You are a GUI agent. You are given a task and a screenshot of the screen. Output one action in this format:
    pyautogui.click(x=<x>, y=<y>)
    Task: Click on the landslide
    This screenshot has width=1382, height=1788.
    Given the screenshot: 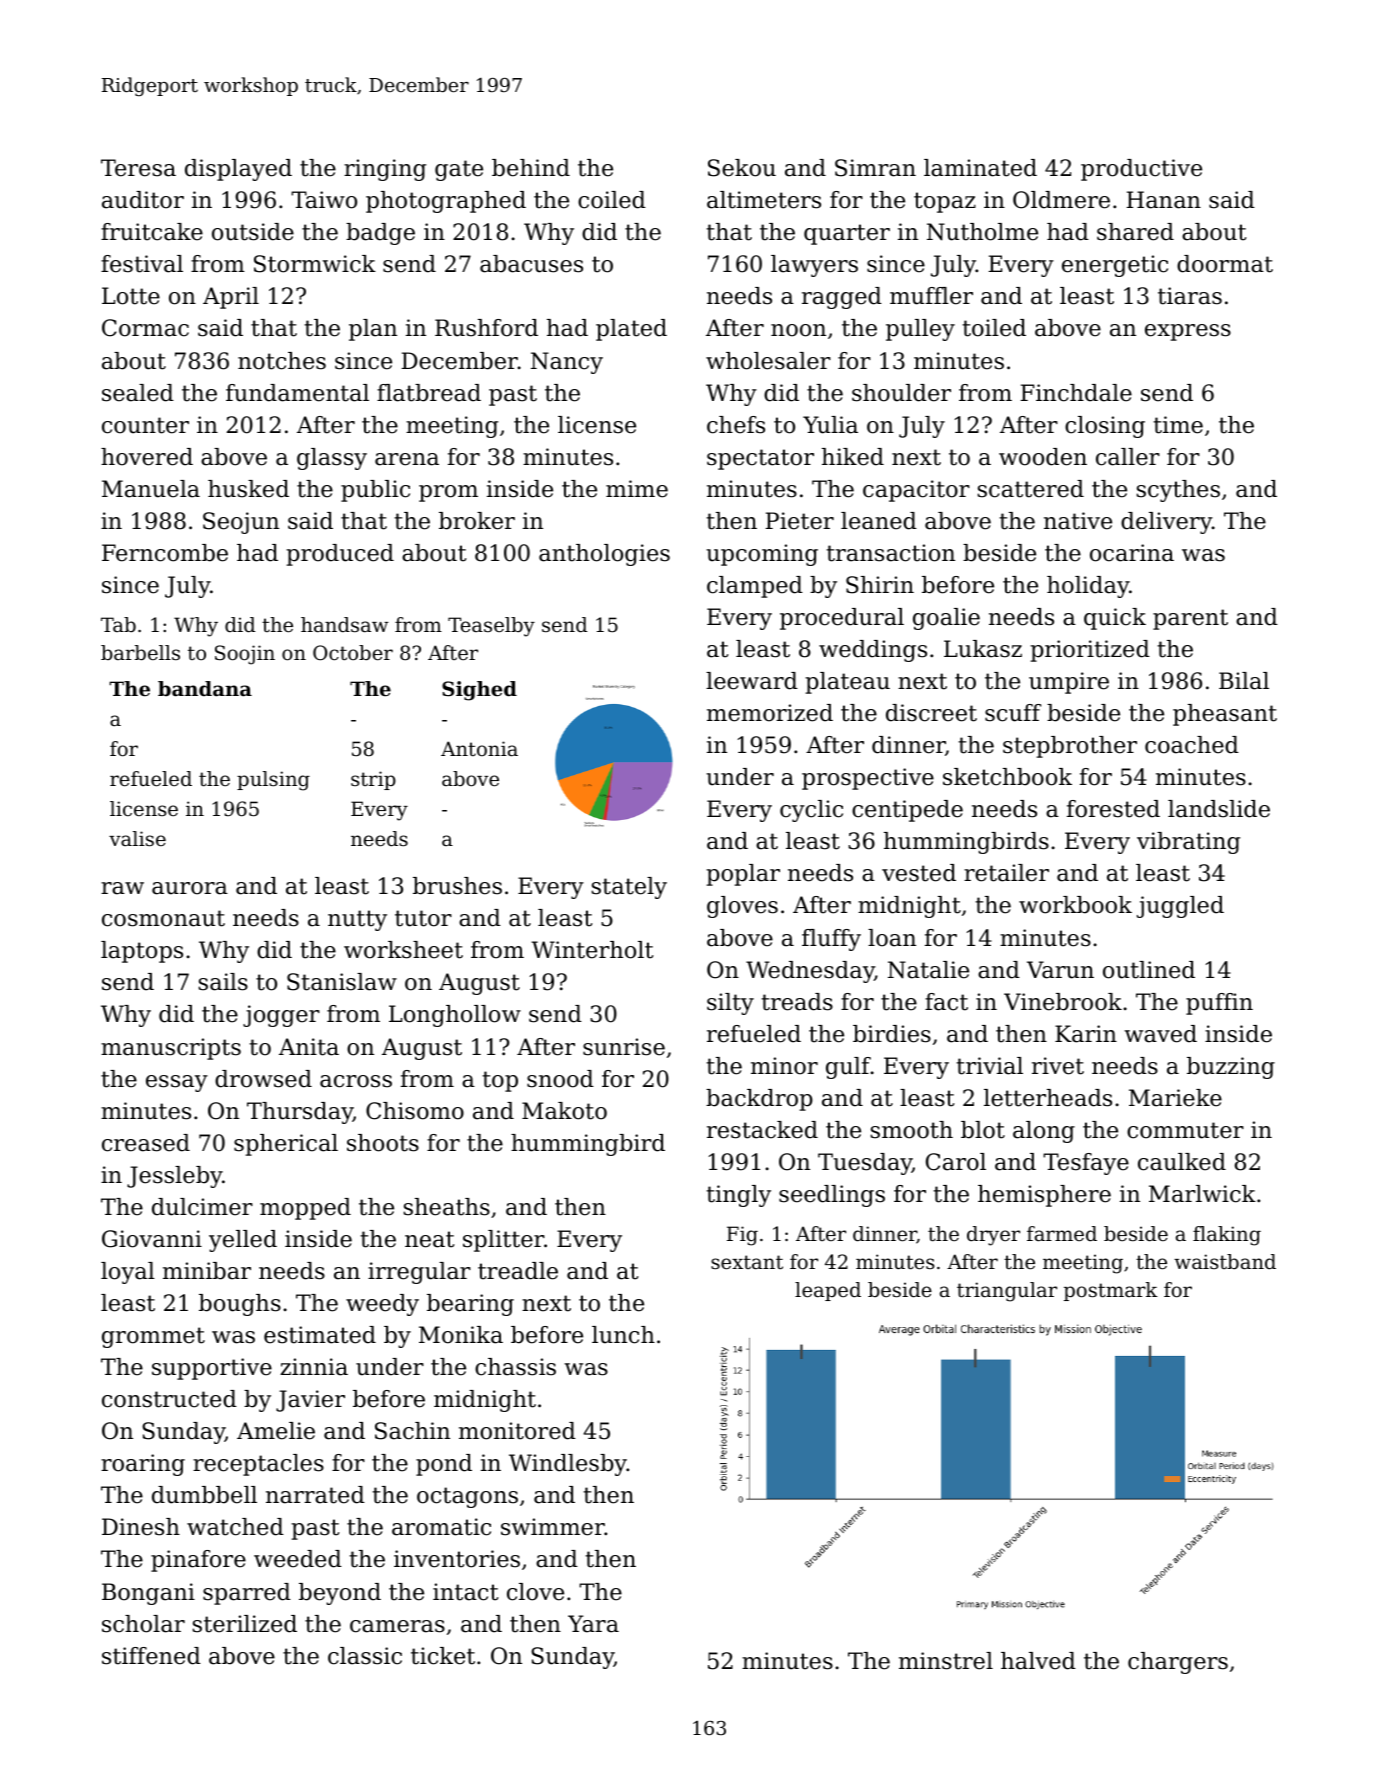 What is the action you would take?
    pyautogui.click(x=1219, y=809)
